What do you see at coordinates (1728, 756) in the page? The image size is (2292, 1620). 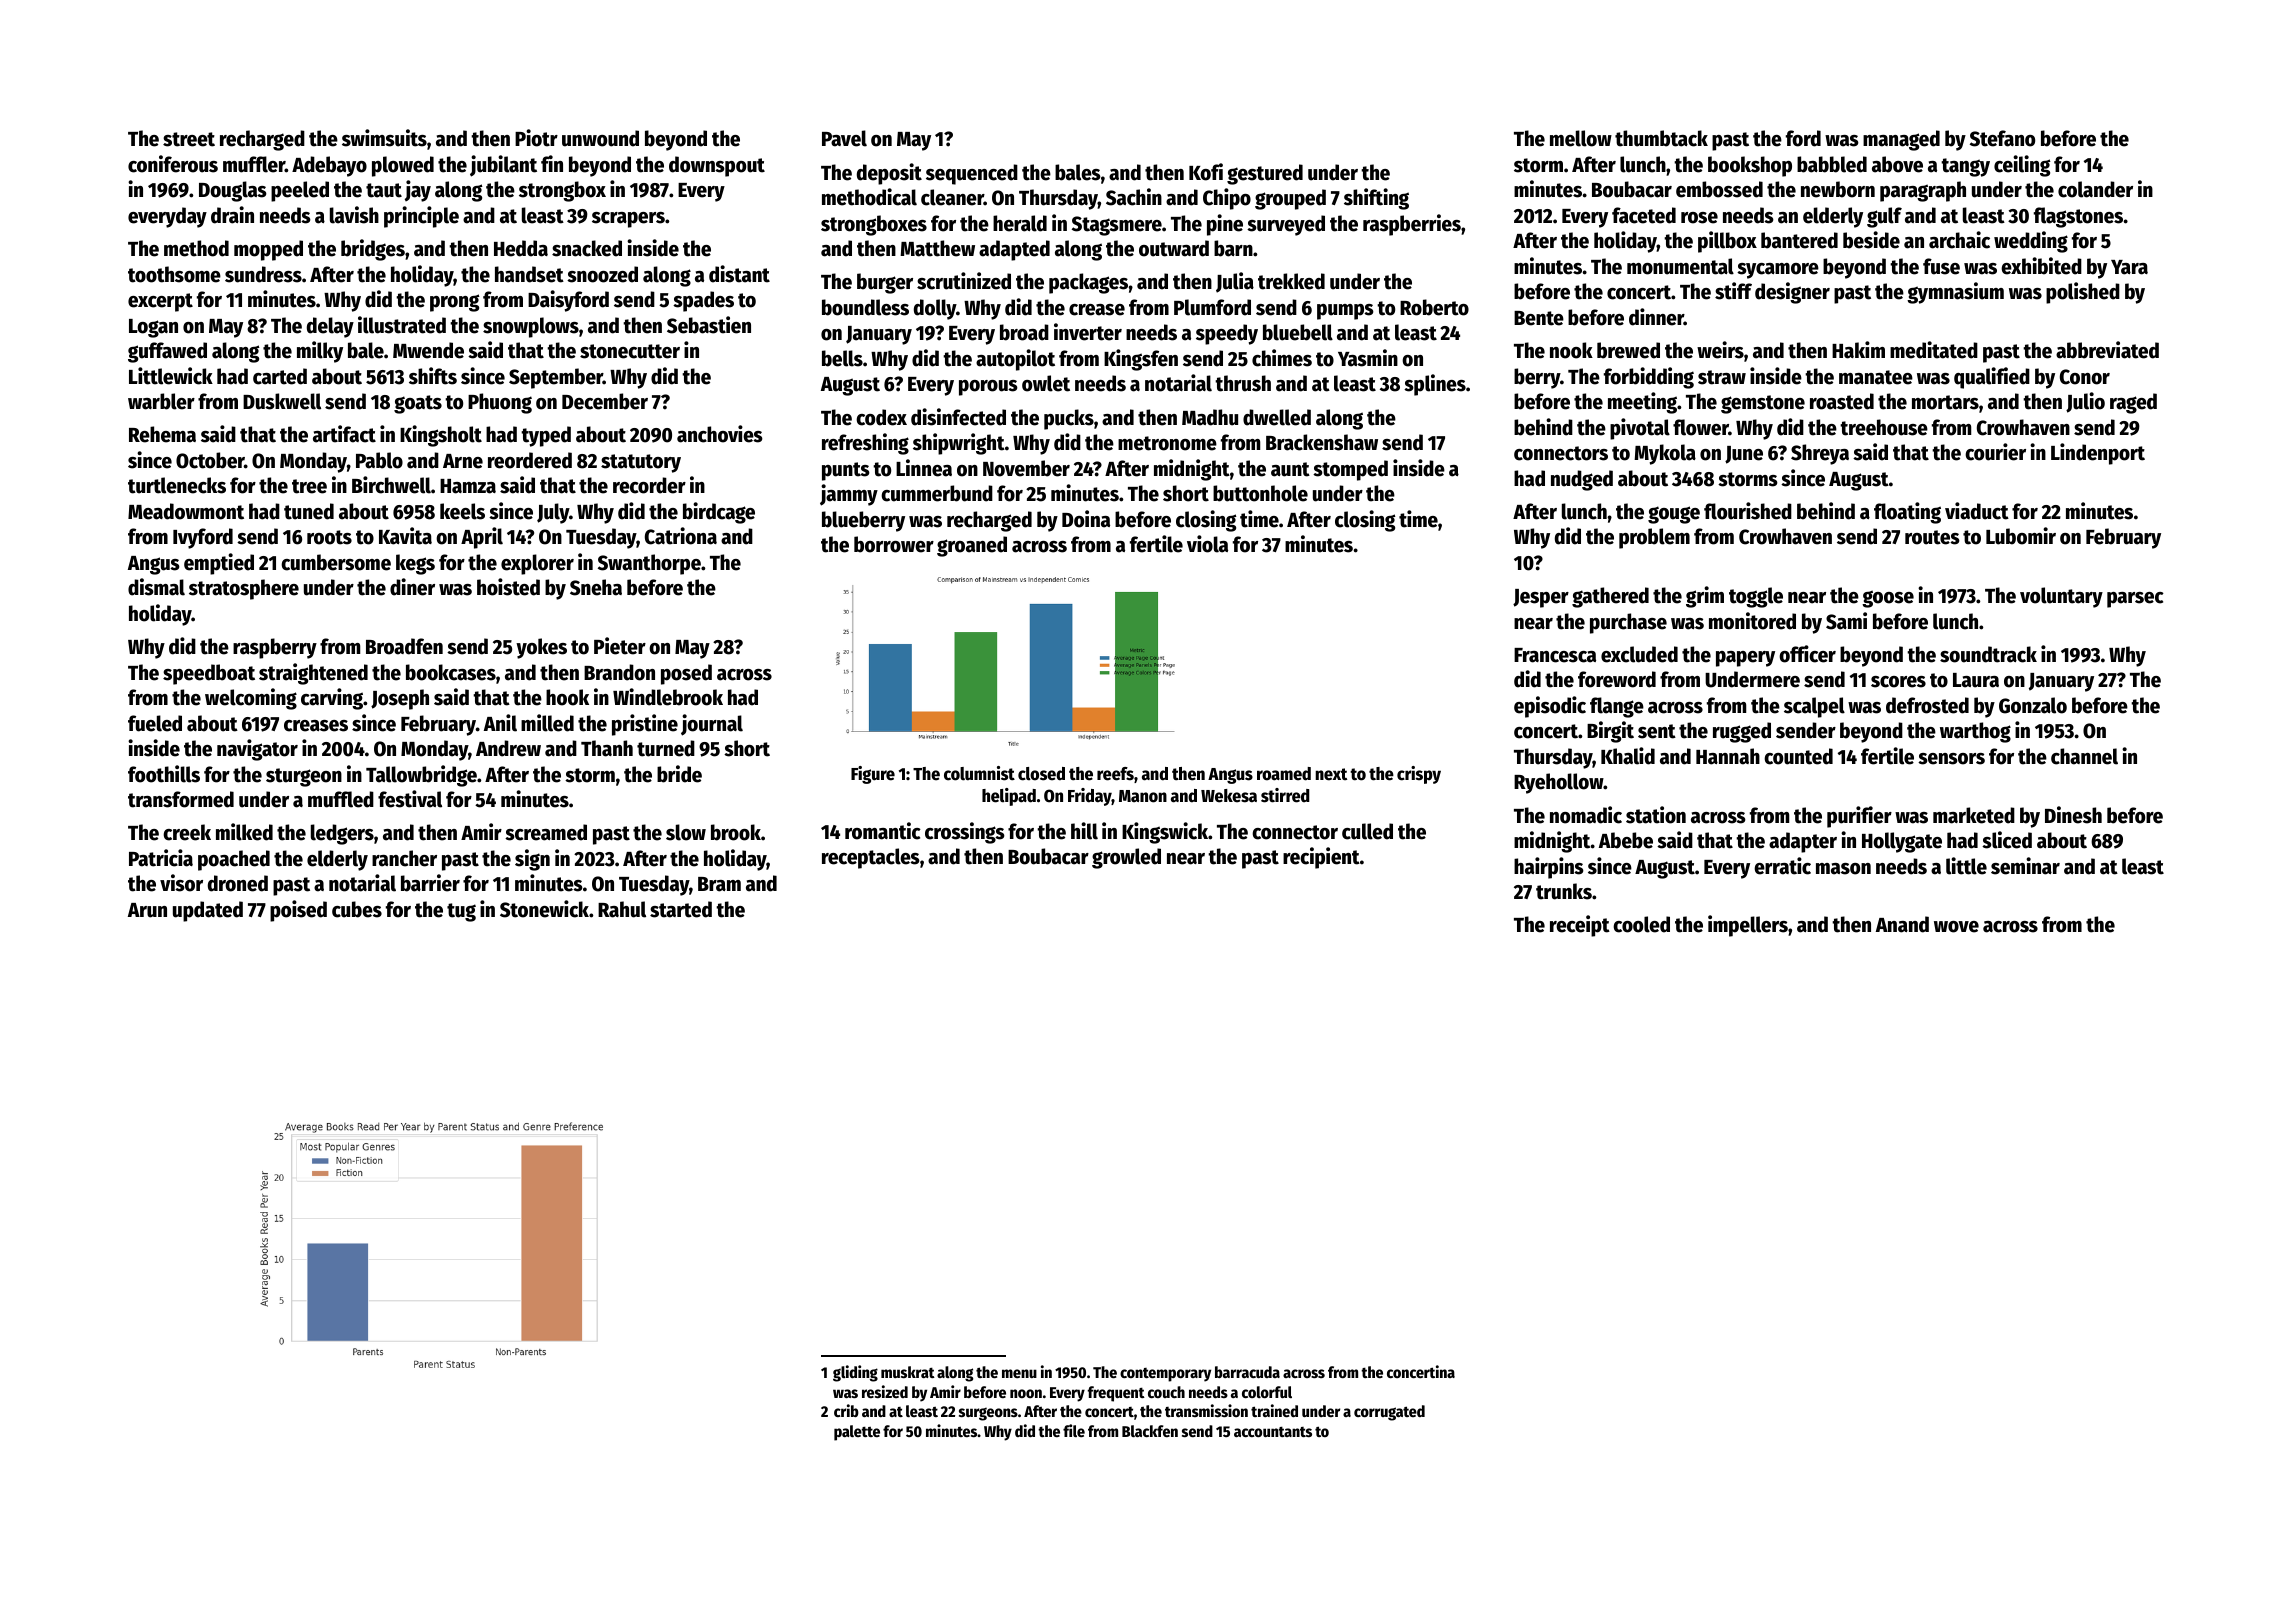 I see `Hannah` at bounding box center [1728, 756].
